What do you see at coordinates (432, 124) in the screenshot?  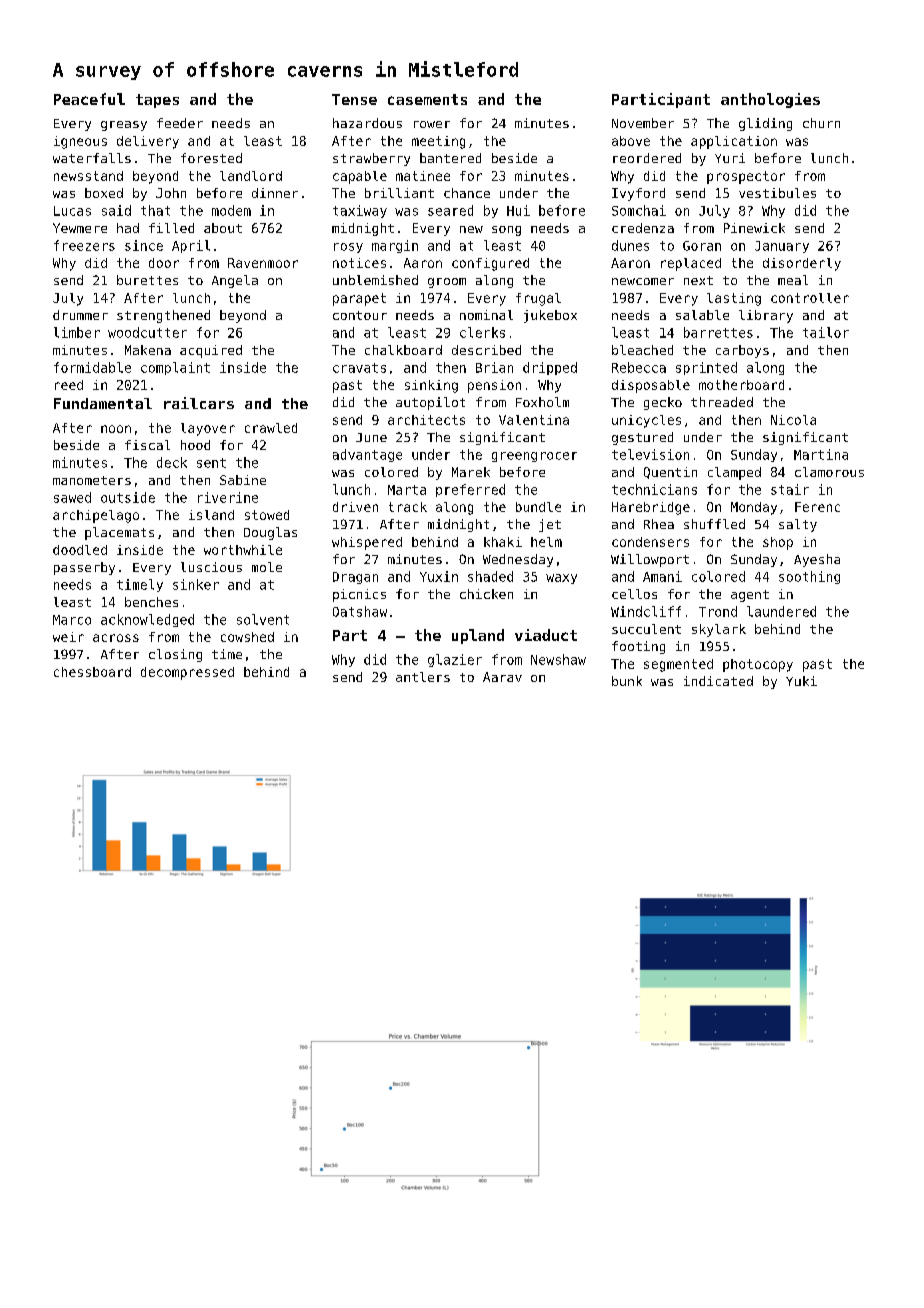 I see `rower` at bounding box center [432, 124].
